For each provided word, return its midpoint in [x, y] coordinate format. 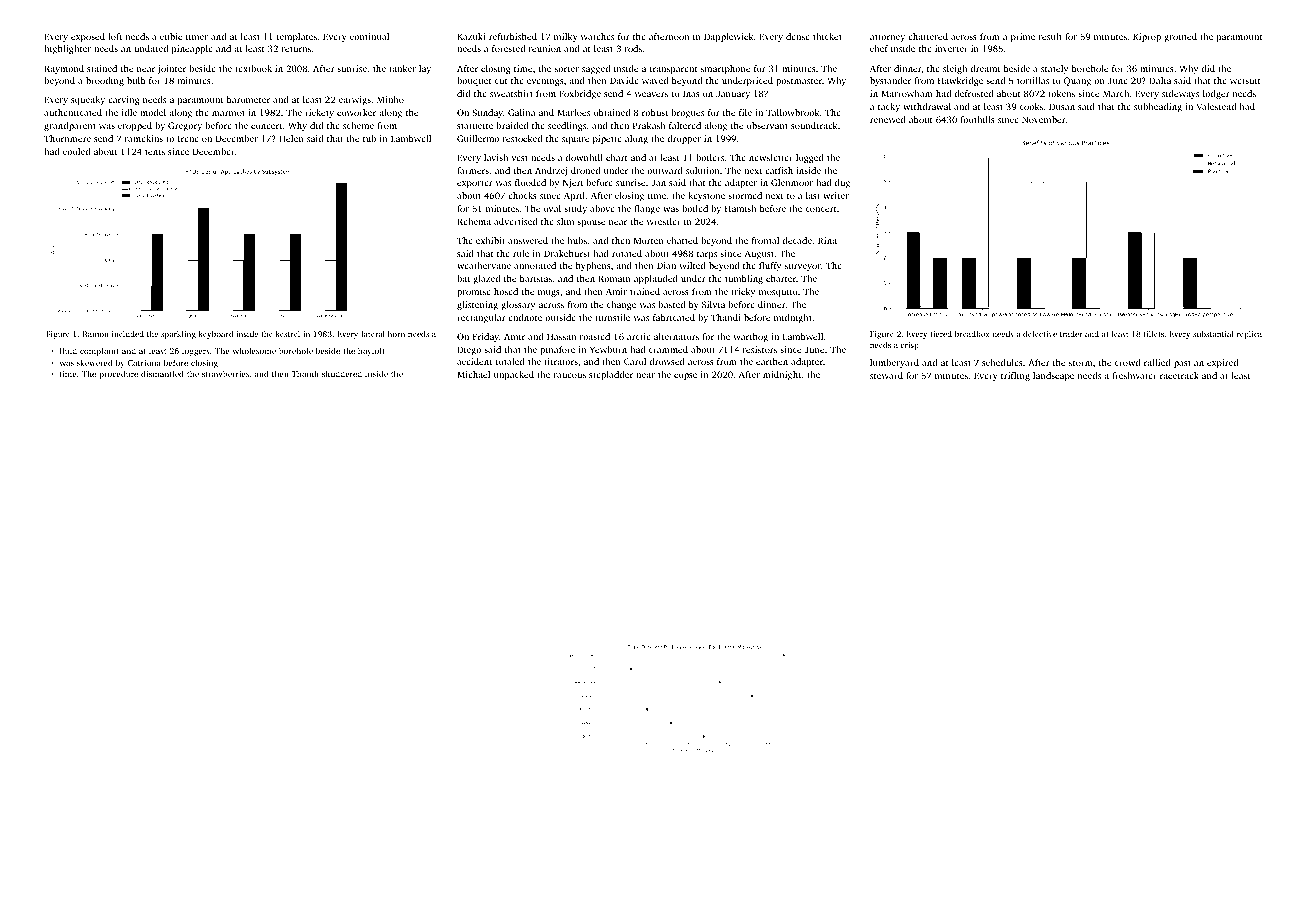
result [1050, 36]
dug [842, 183]
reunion [545, 48]
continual [369, 36]
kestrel [288, 334]
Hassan [561, 336]
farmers [473, 170]
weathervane [484, 265]
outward [665, 170]
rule [521, 253]
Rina [827, 240]
